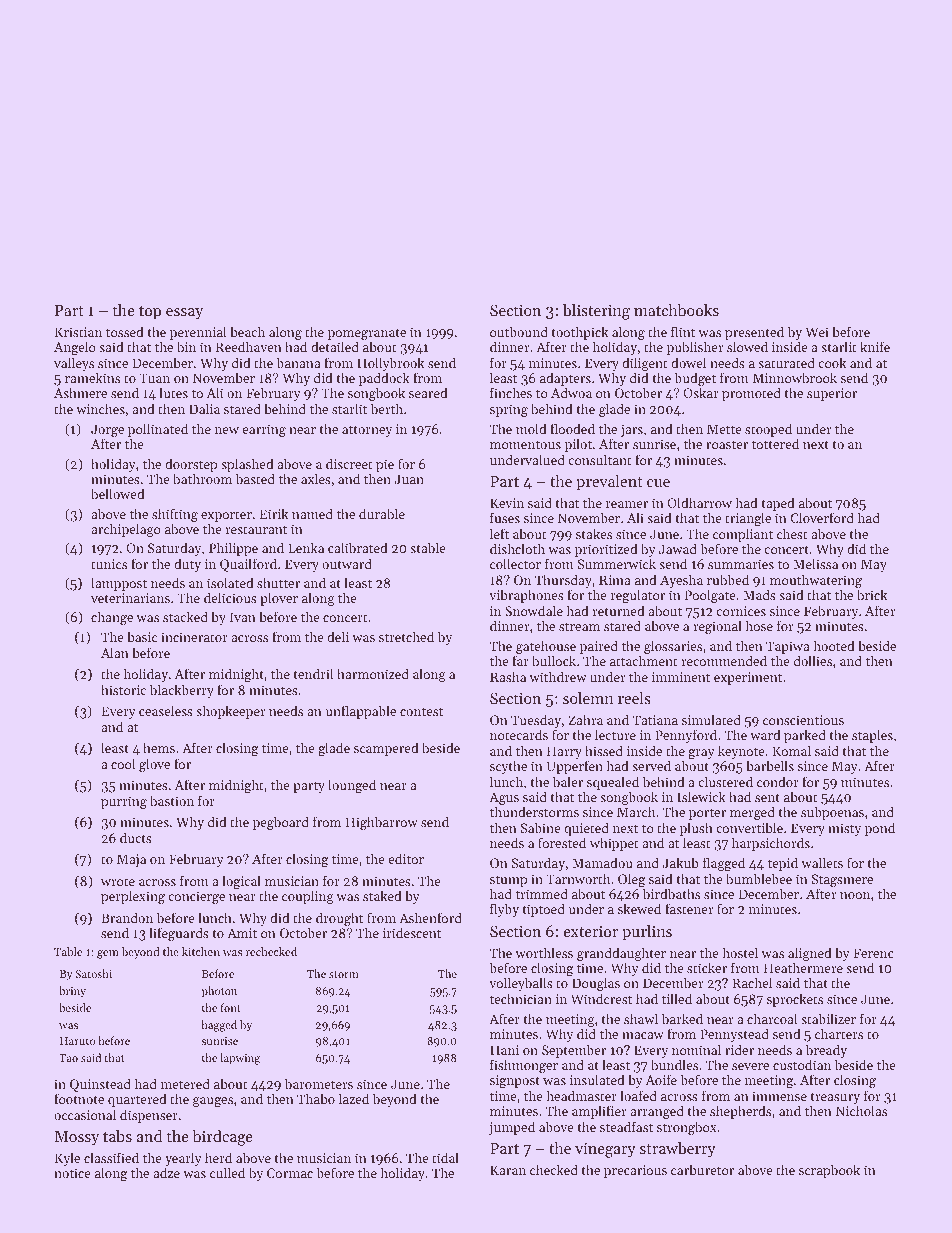 This screenshot has width=952, height=1233. Describe the element at coordinates (202, 478) in the screenshot. I see `bathroom` at that location.
